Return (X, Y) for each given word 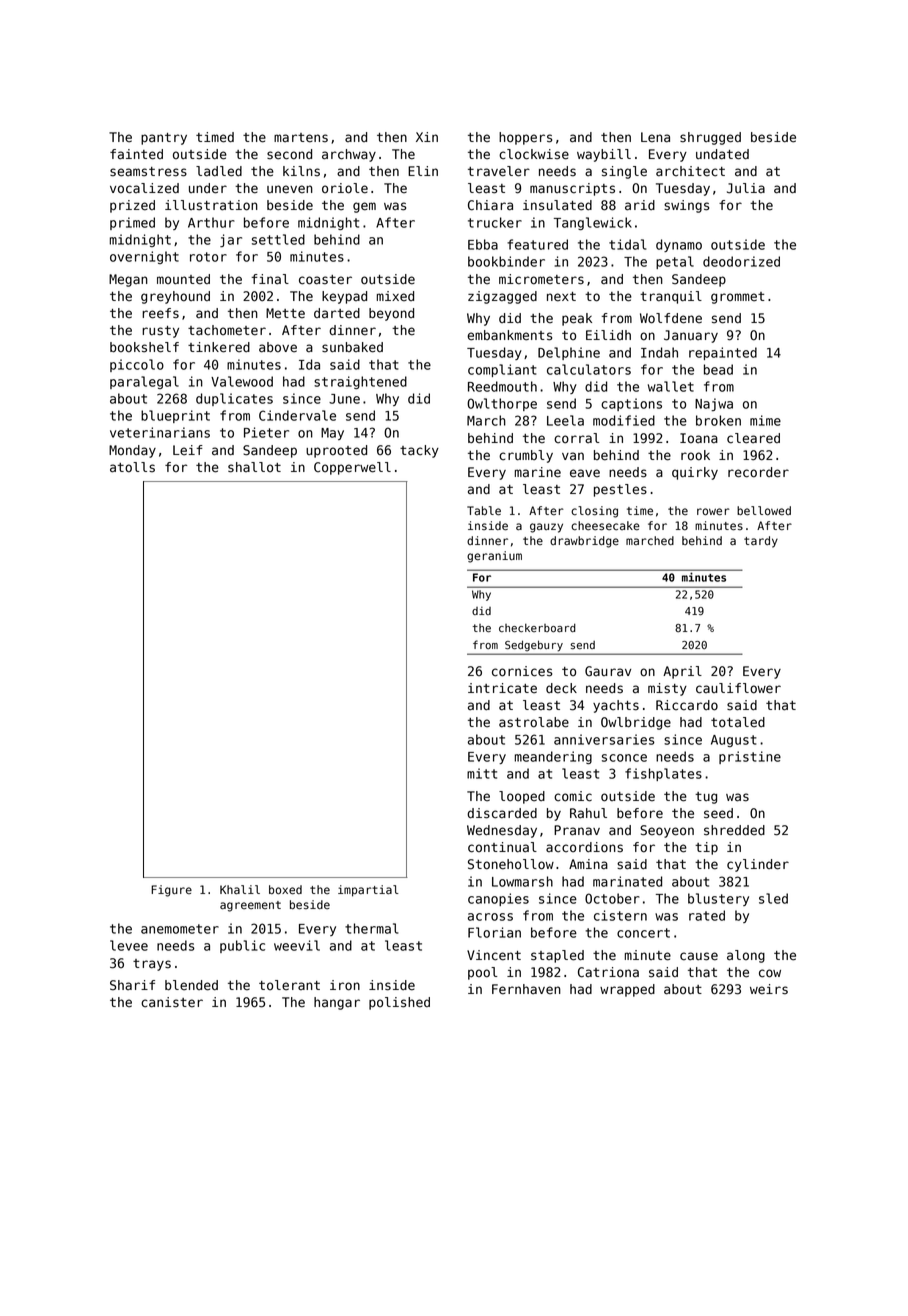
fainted (136, 154)
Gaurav (608, 671)
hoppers (525, 138)
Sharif (132, 985)
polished (399, 1003)
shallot (254, 467)
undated (722, 154)
